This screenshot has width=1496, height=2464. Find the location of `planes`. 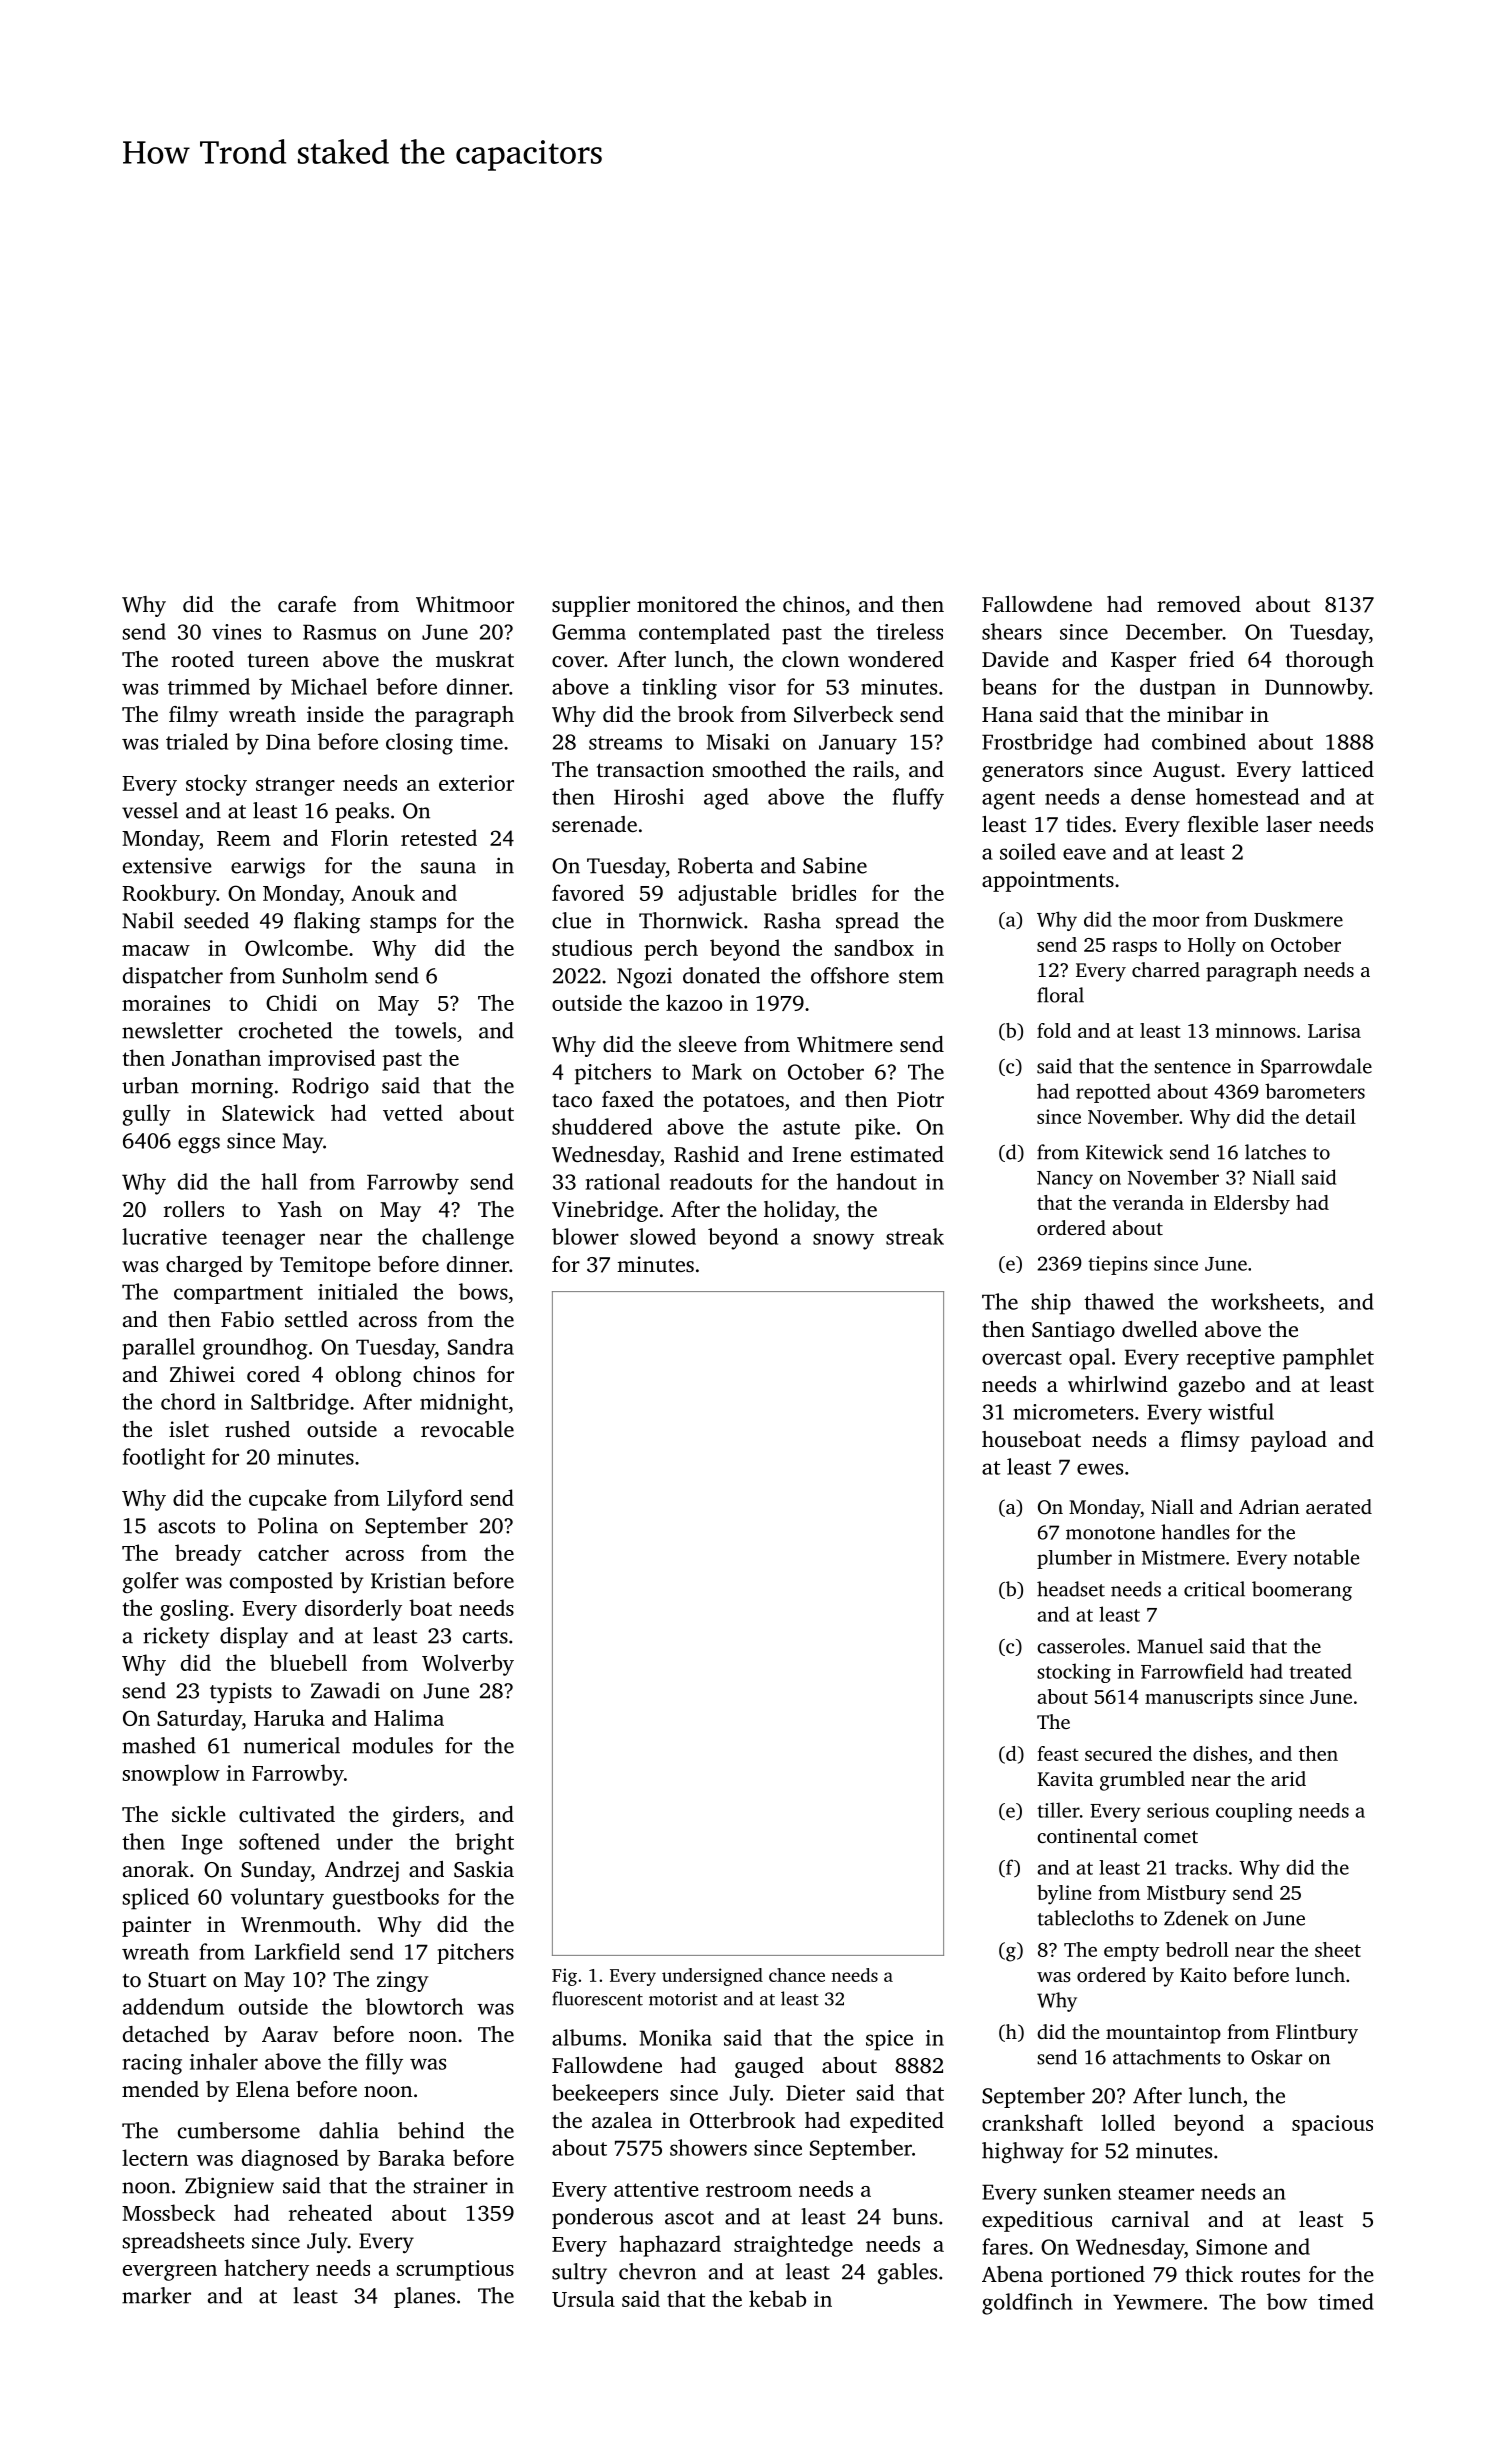

planes is located at coordinates (424, 2297).
